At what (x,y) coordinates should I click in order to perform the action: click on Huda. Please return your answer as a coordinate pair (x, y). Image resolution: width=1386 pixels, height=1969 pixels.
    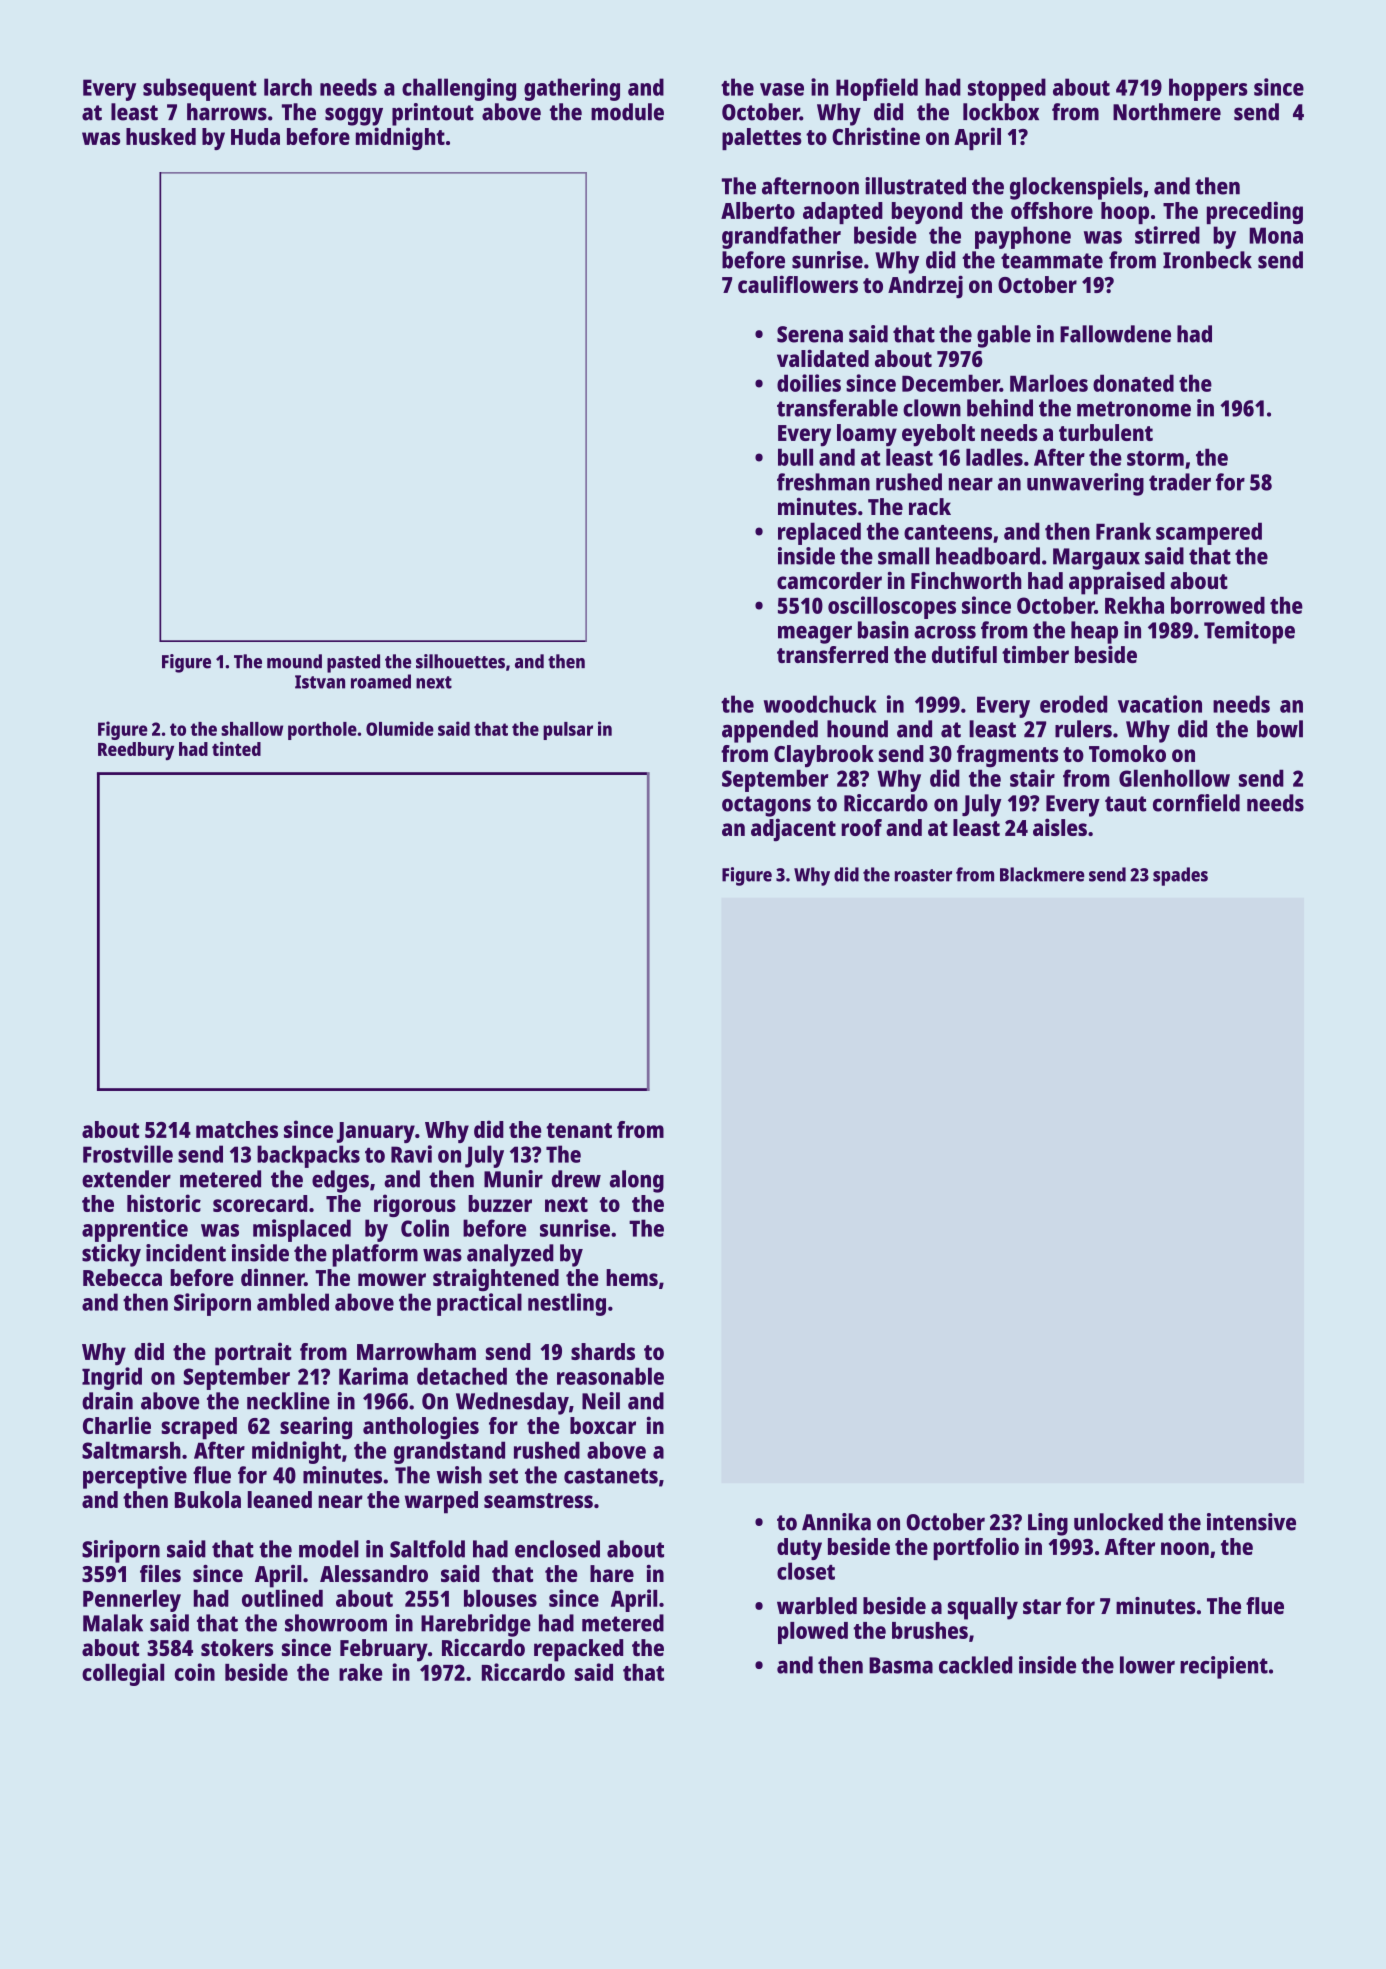
    Looking at the image, I should click on (255, 136).
